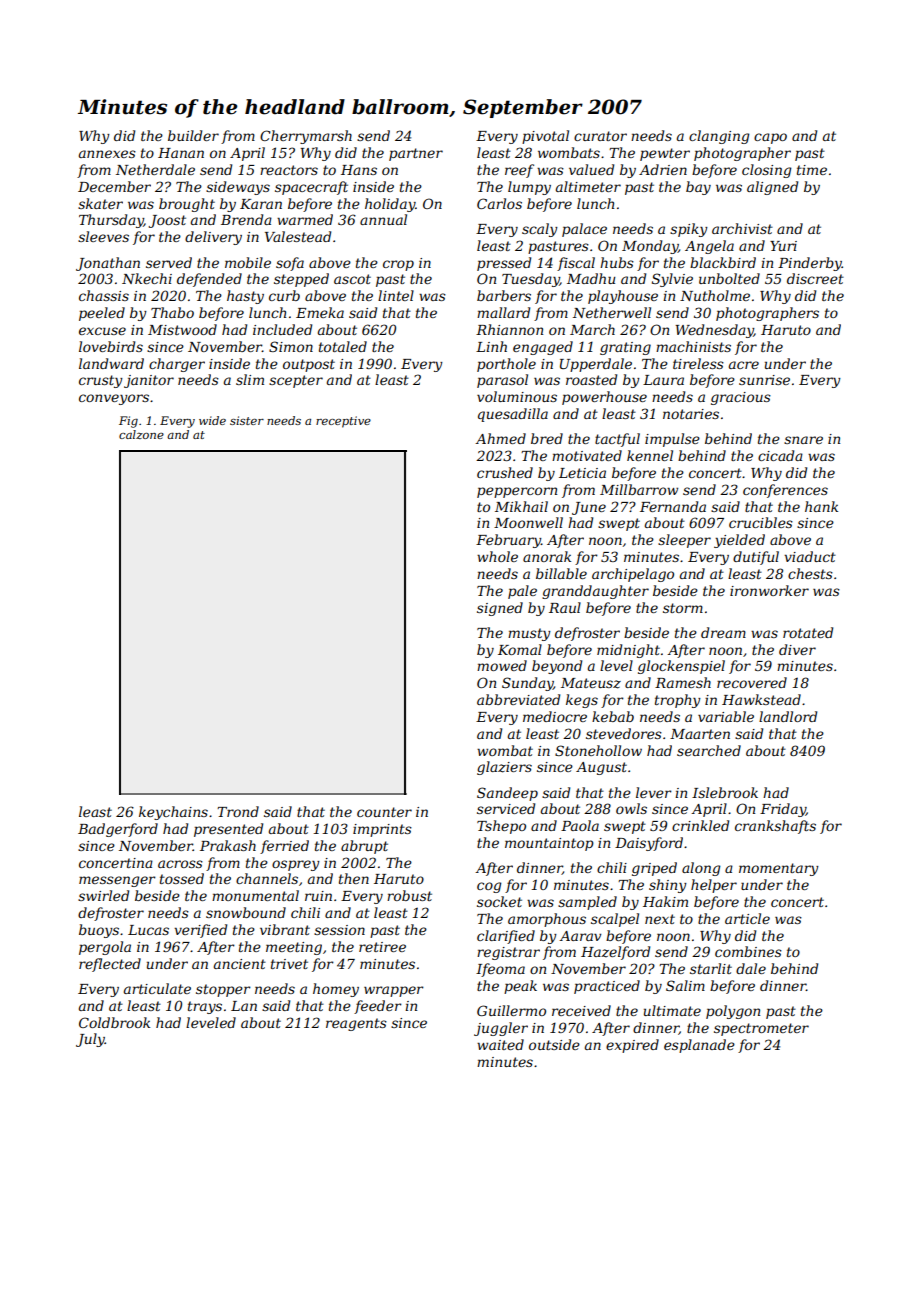  I want to click on peeled, so click(102, 314).
